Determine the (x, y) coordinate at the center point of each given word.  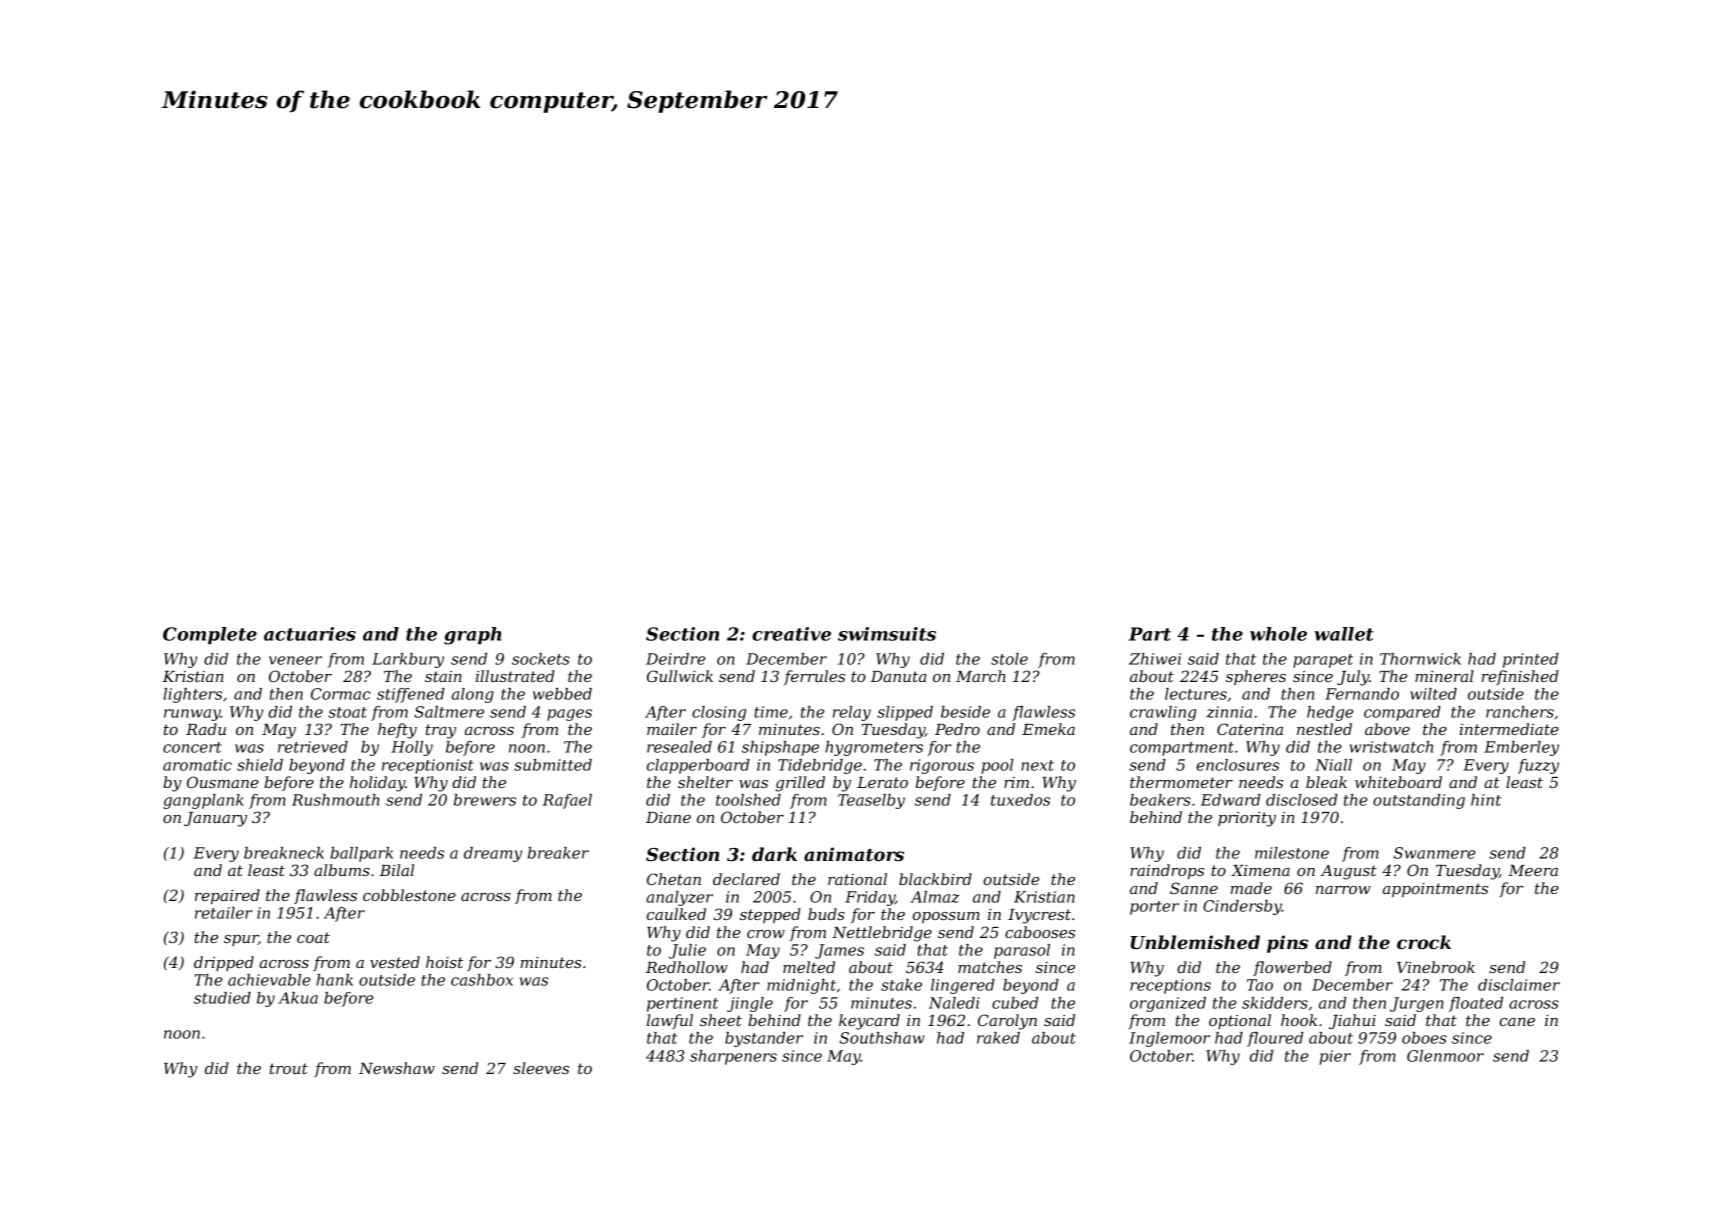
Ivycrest (1039, 916)
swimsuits (887, 634)
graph (472, 636)
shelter (705, 782)
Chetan (674, 879)
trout (289, 1068)
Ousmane (223, 782)
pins (1287, 944)
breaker (558, 853)
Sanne (1194, 888)
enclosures (1237, 765)
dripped (224, 963)
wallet (1344, 634)
